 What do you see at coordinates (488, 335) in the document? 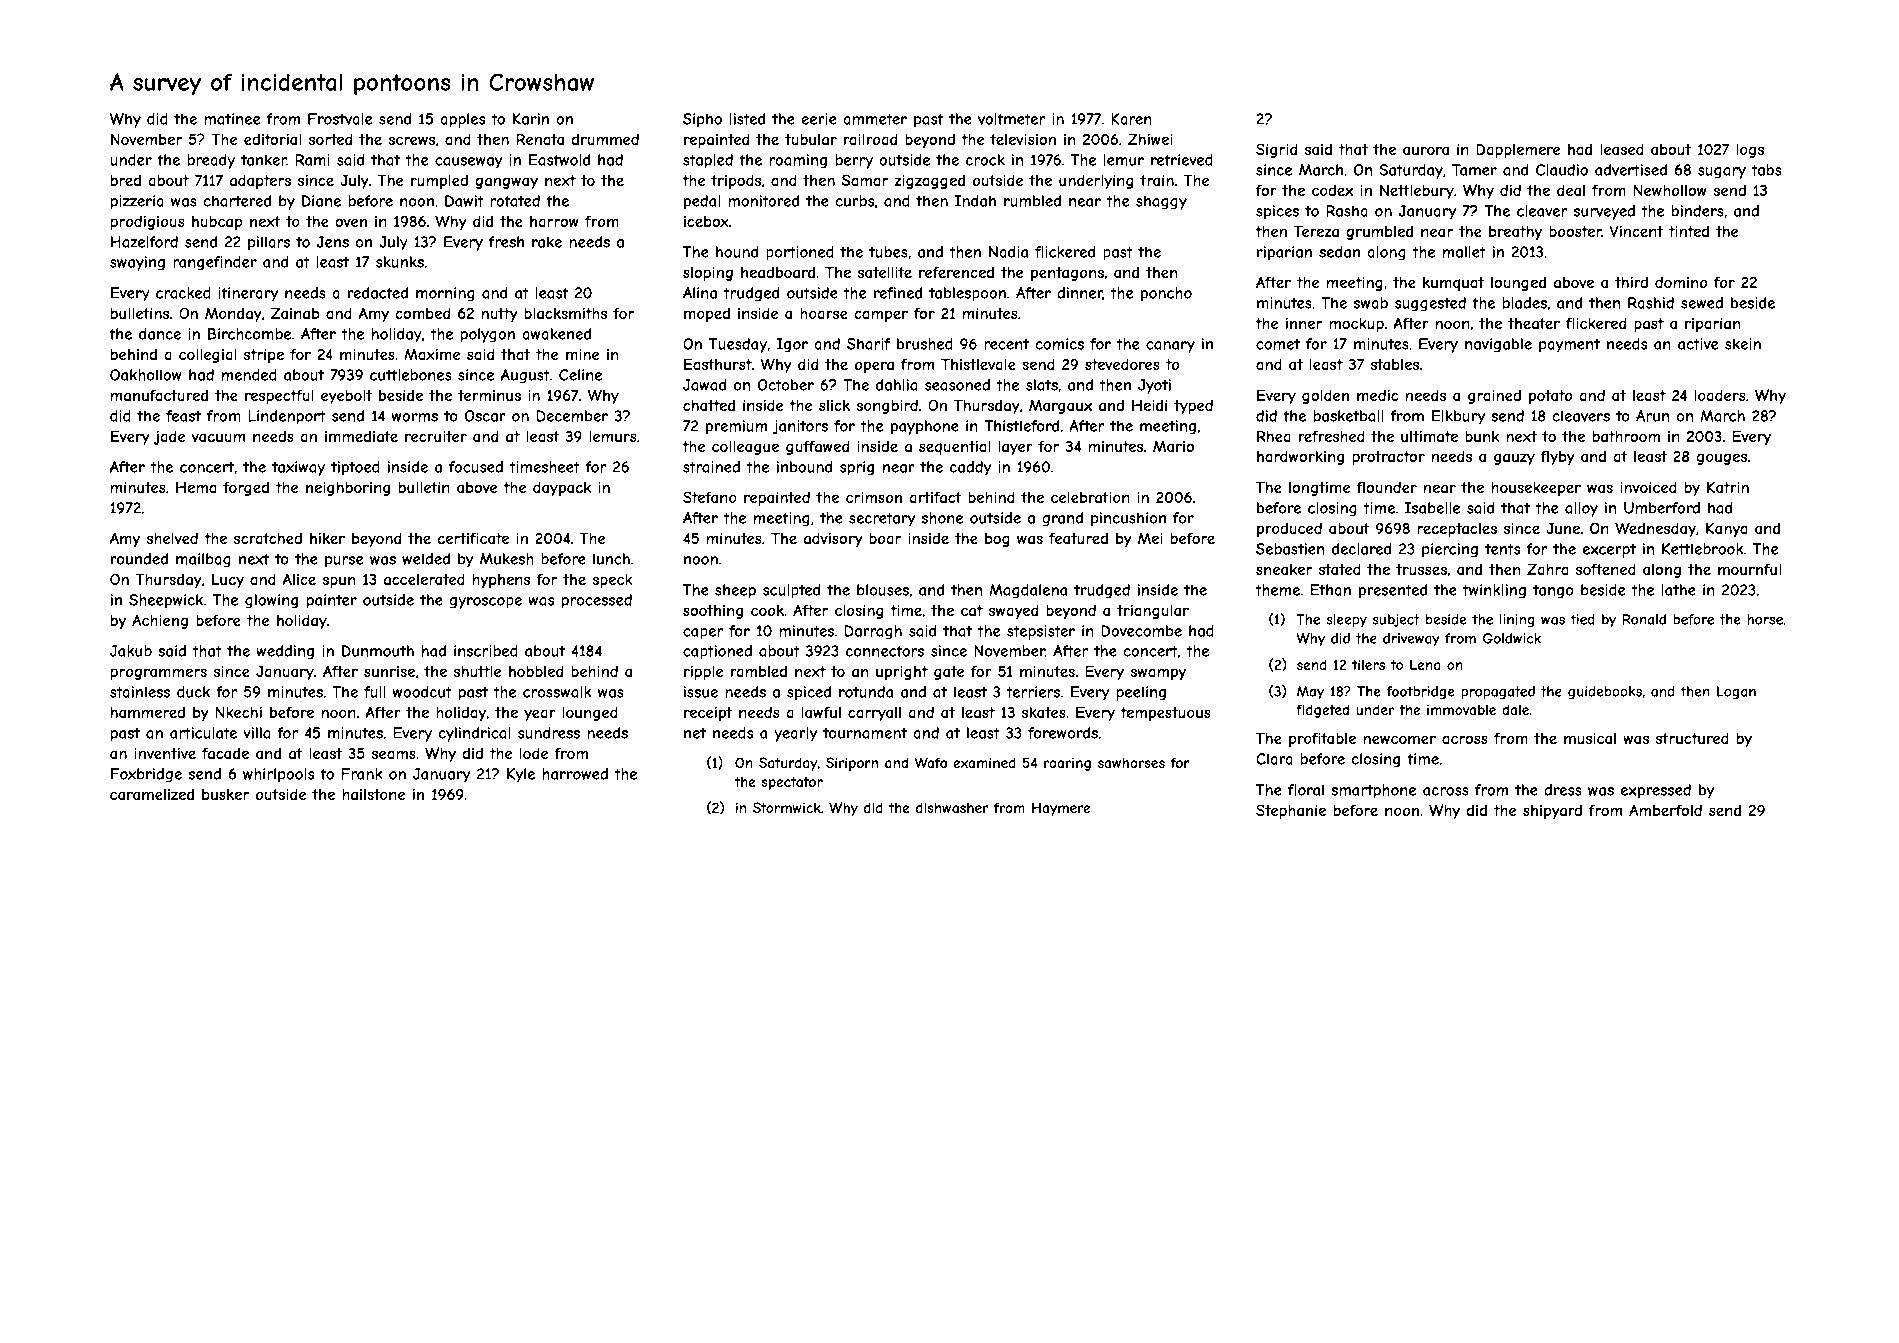
I see `polygon` at bounding box center [488, 335].
